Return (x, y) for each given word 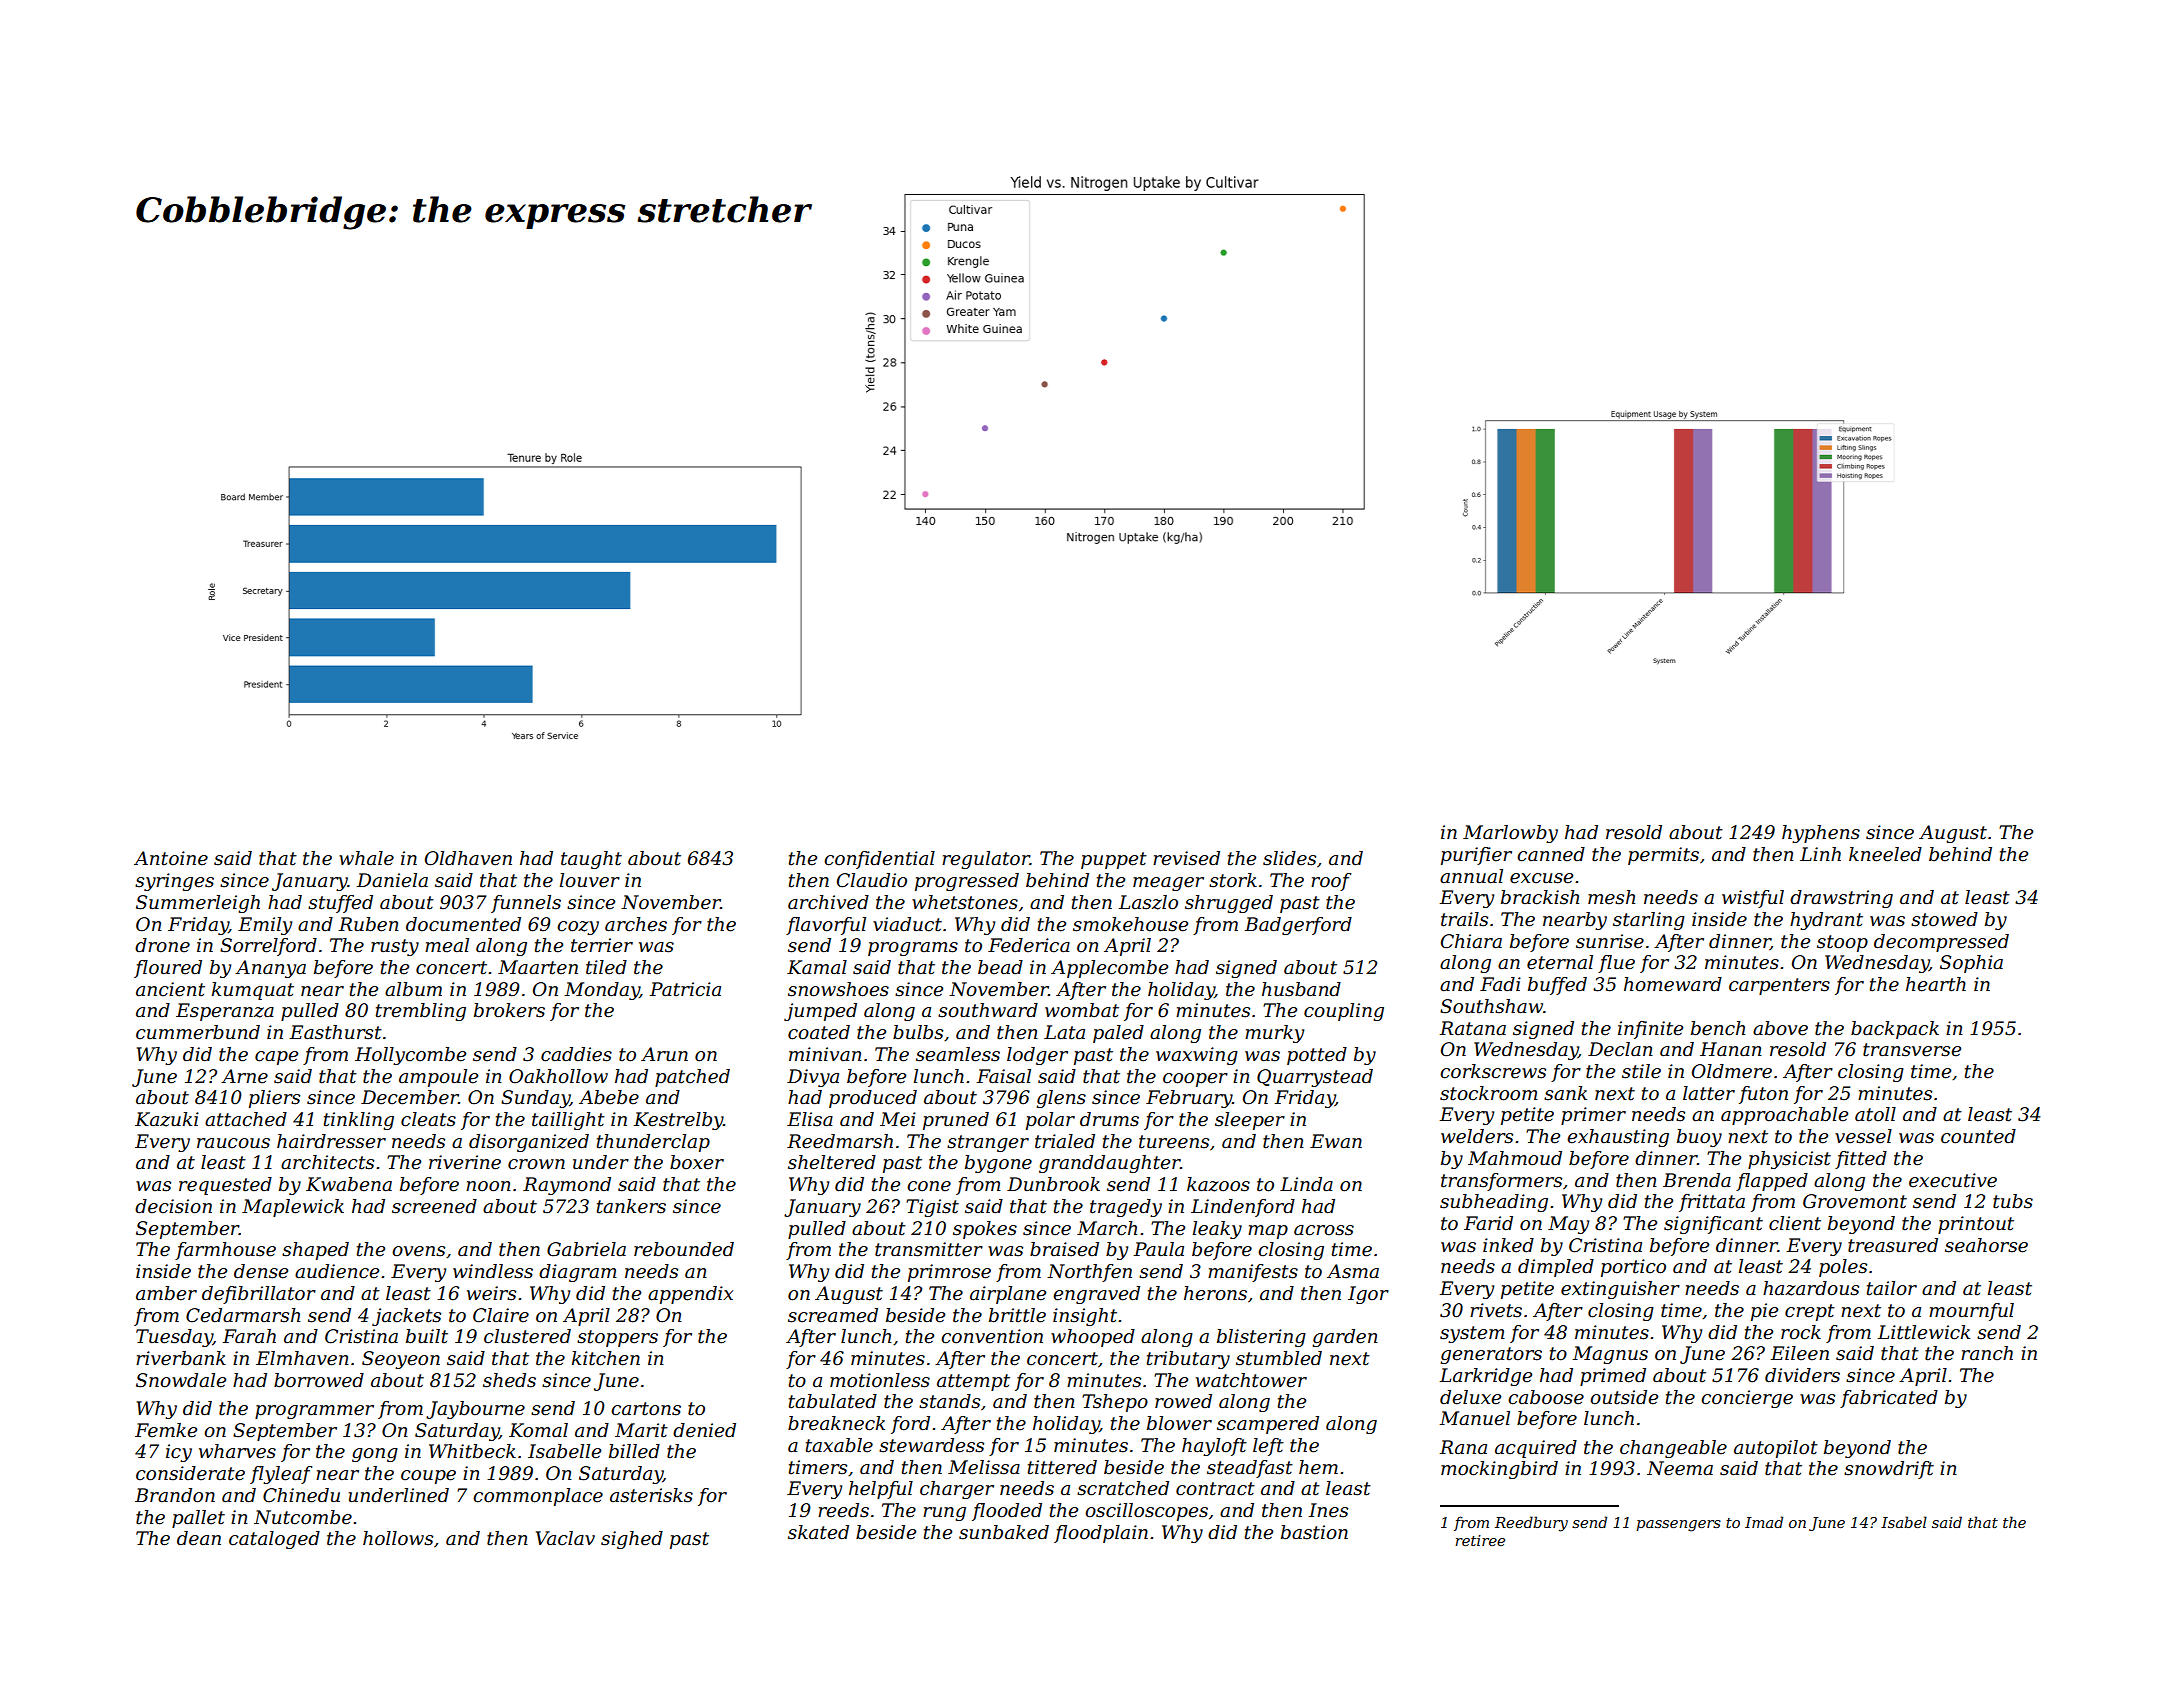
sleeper (1250, 1121)
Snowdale (181, 1380)
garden (1345, 1338)
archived (828, 902)
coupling (1344, 1012)
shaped (315, 1251)
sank (1565, 1093)
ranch (1987, 1353)
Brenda (1697, 1180)
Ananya (270, 969)
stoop (1842, 943)
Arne (244, 1076)
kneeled (1885, 854)
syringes (174, 882)
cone (929, 1186)
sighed (632, 1540)
